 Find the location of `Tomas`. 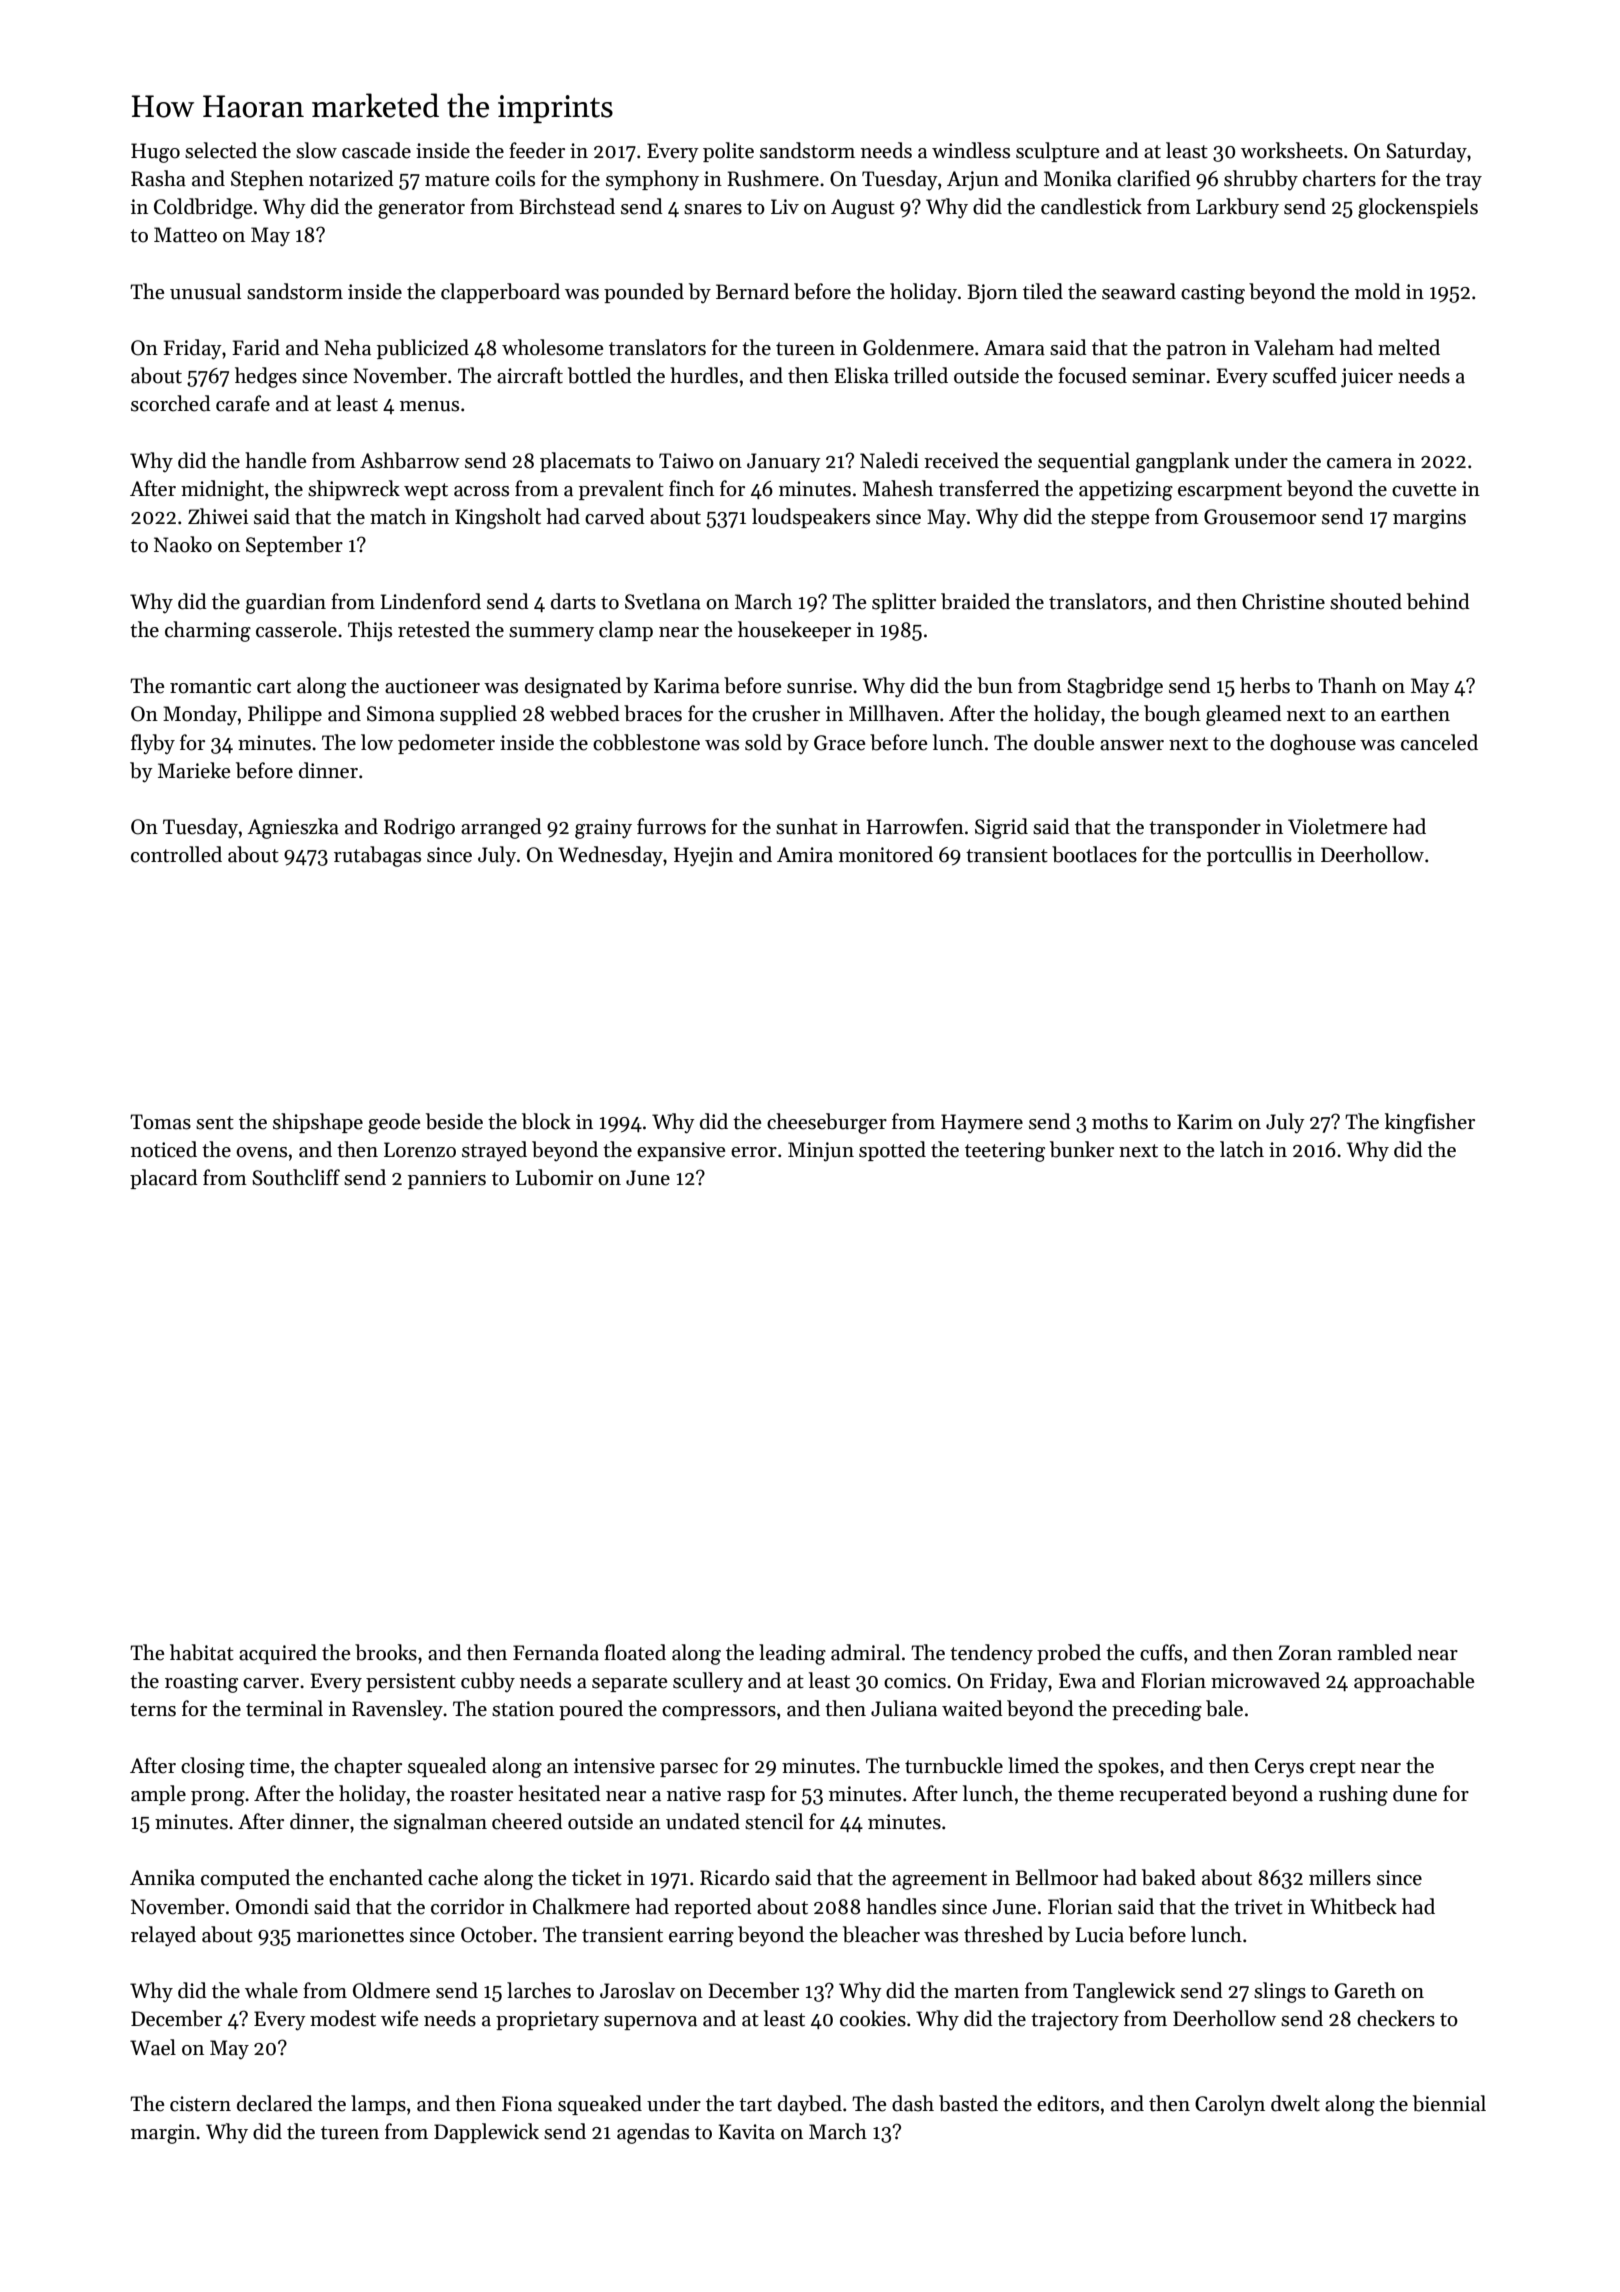

Tomas is located at coordinates (160, 1122).
